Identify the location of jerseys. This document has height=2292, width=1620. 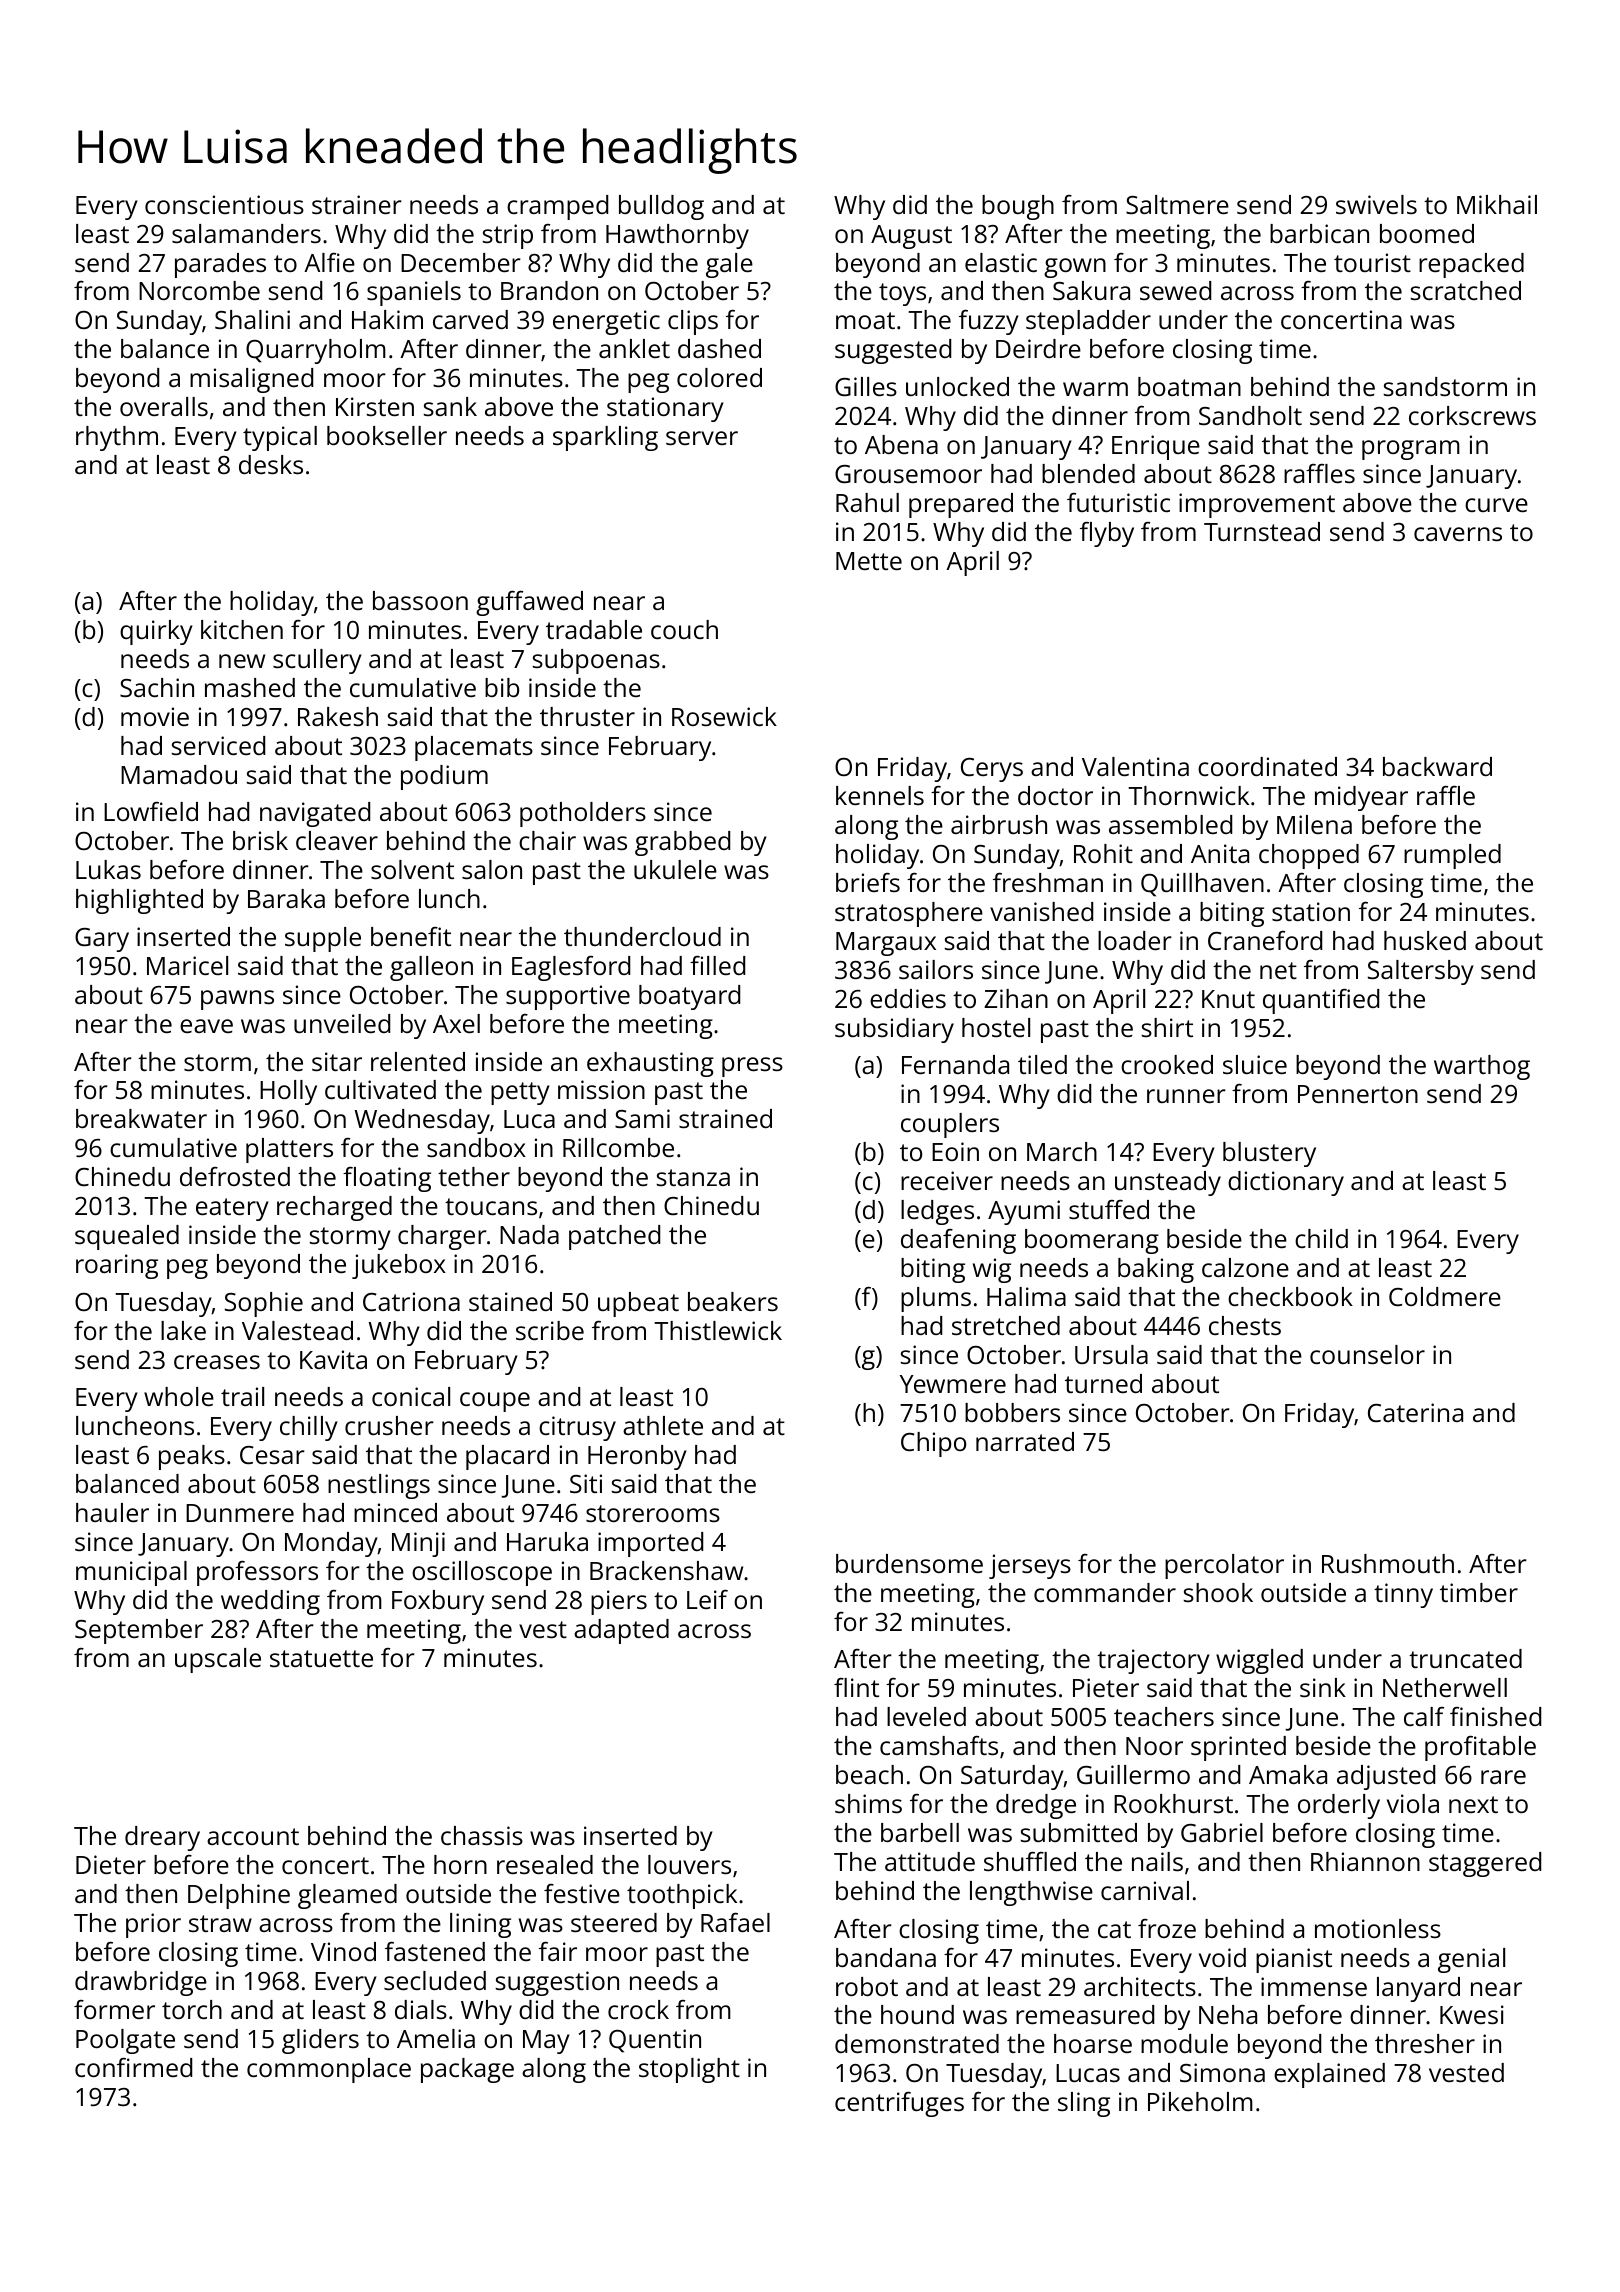
(1030, 1566).
